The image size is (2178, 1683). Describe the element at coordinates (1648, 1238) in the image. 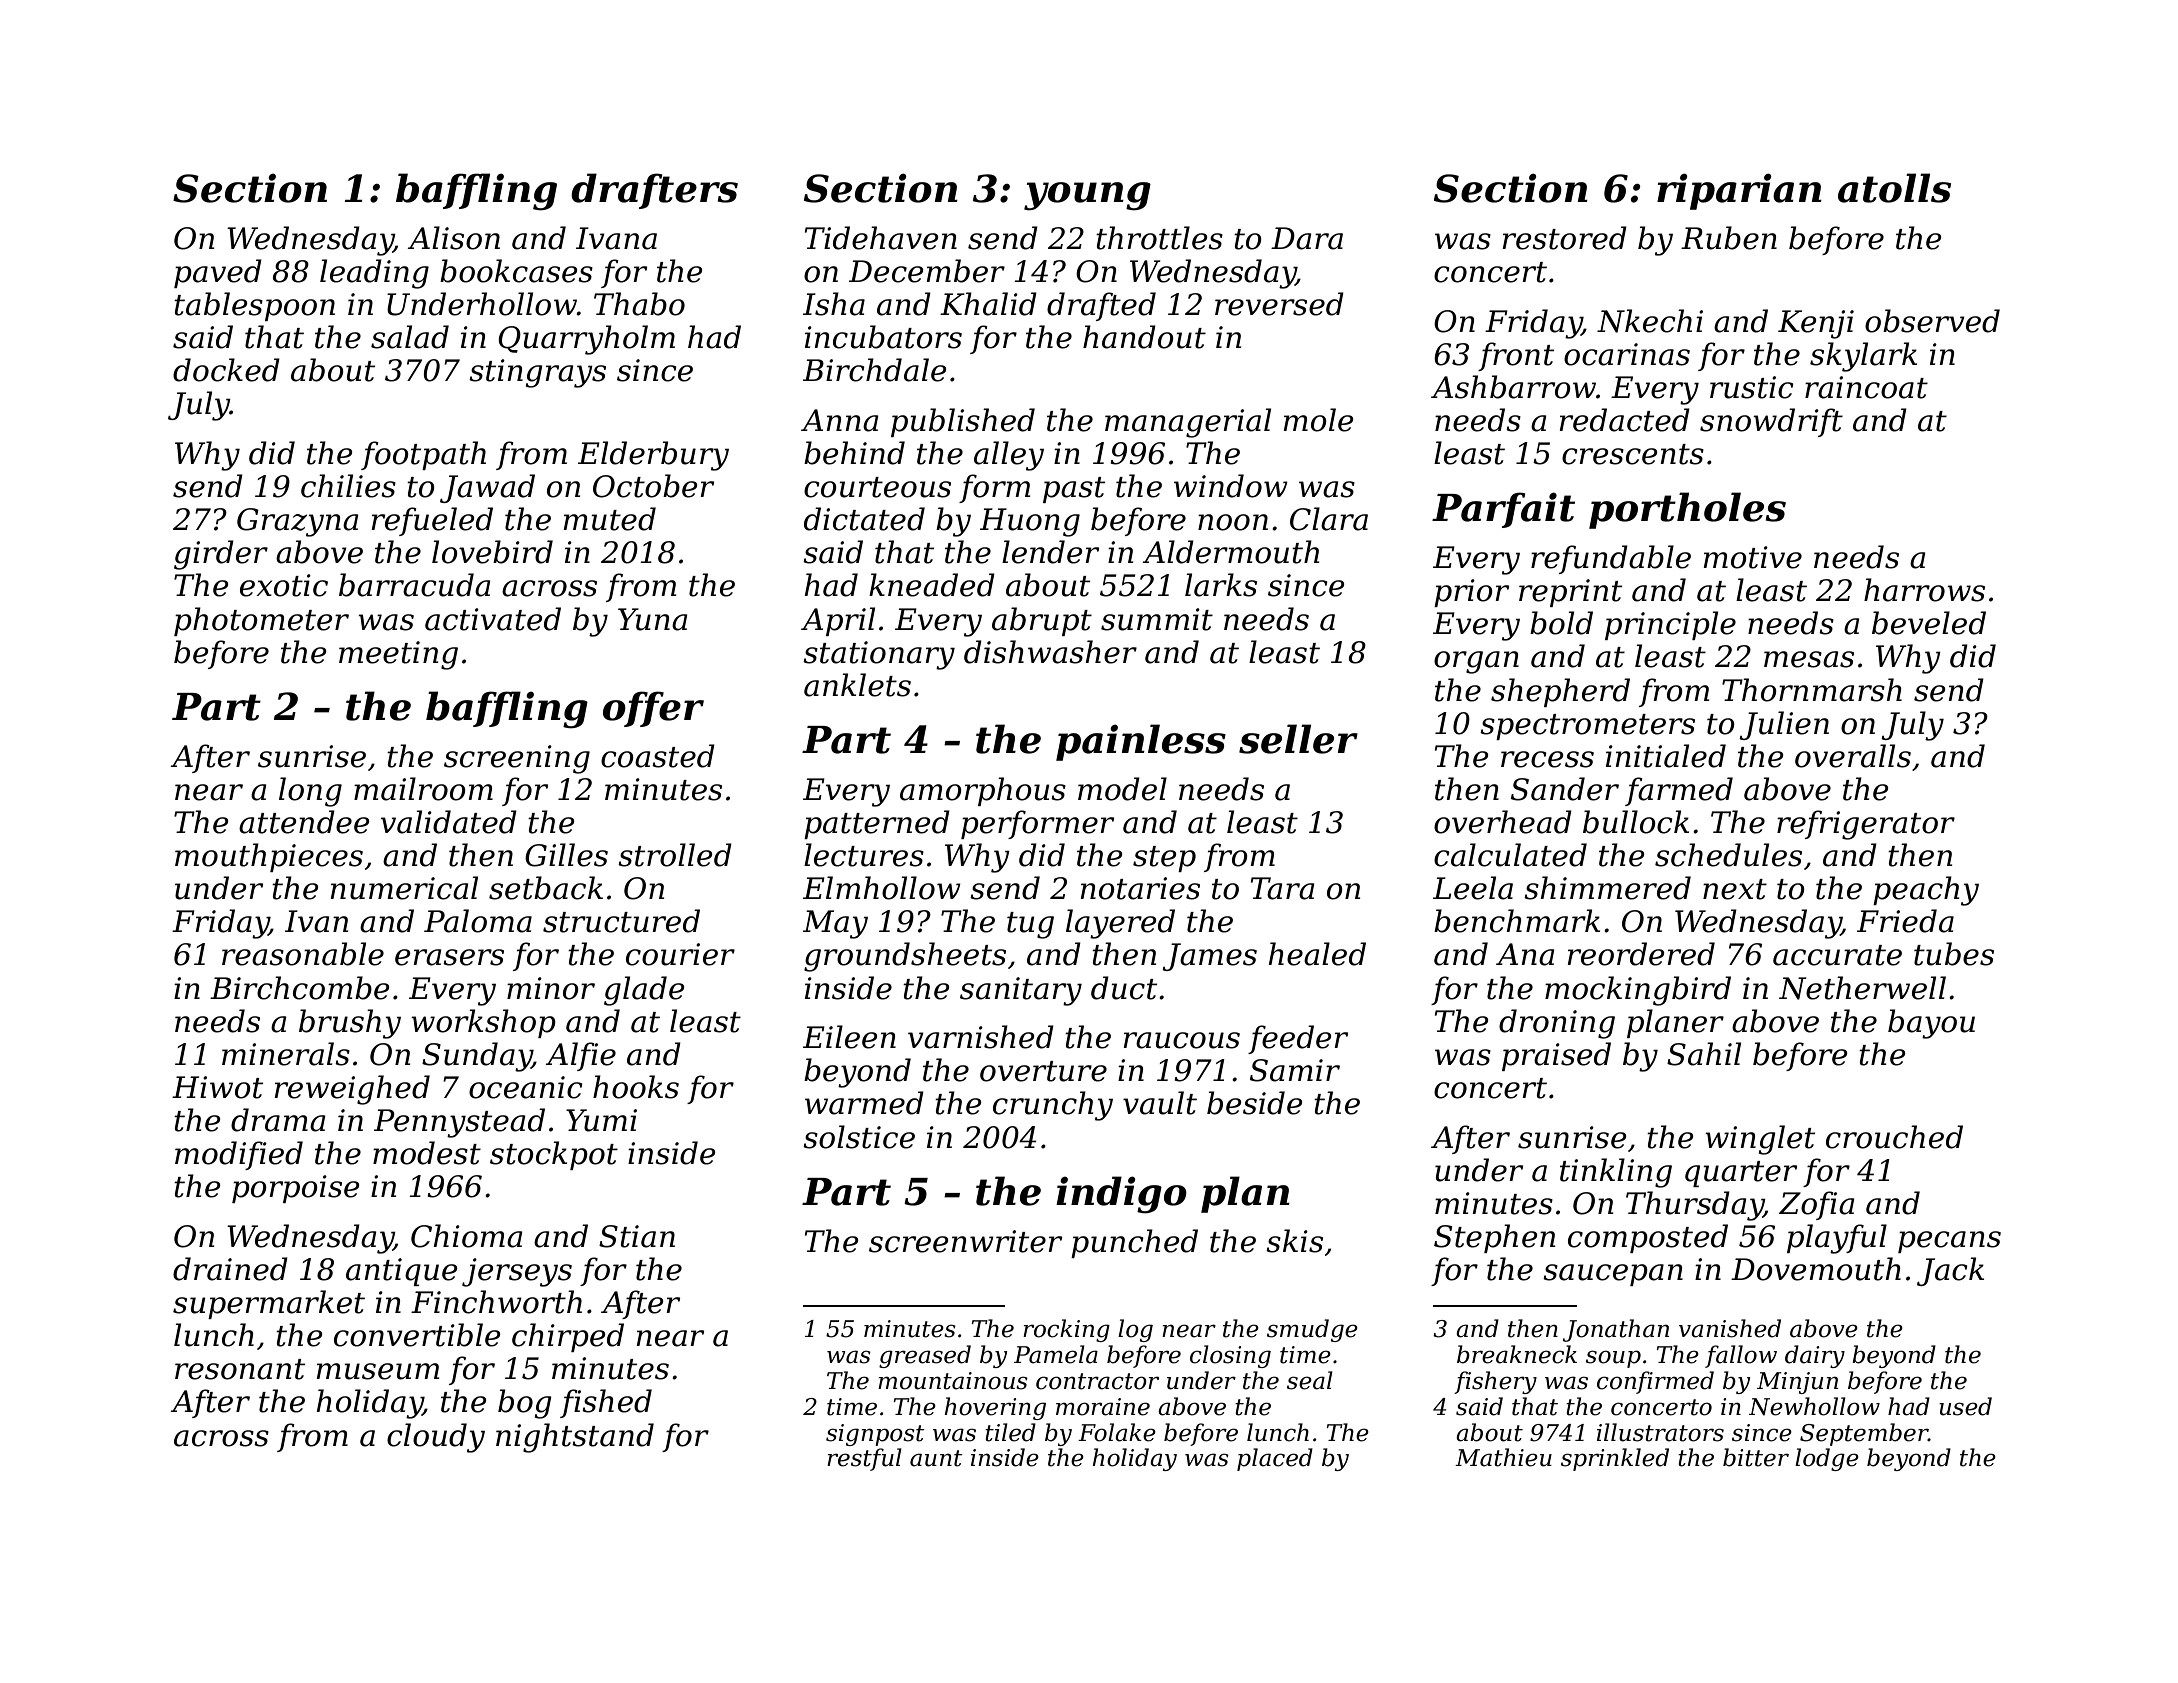

I see `composted` at that location.
